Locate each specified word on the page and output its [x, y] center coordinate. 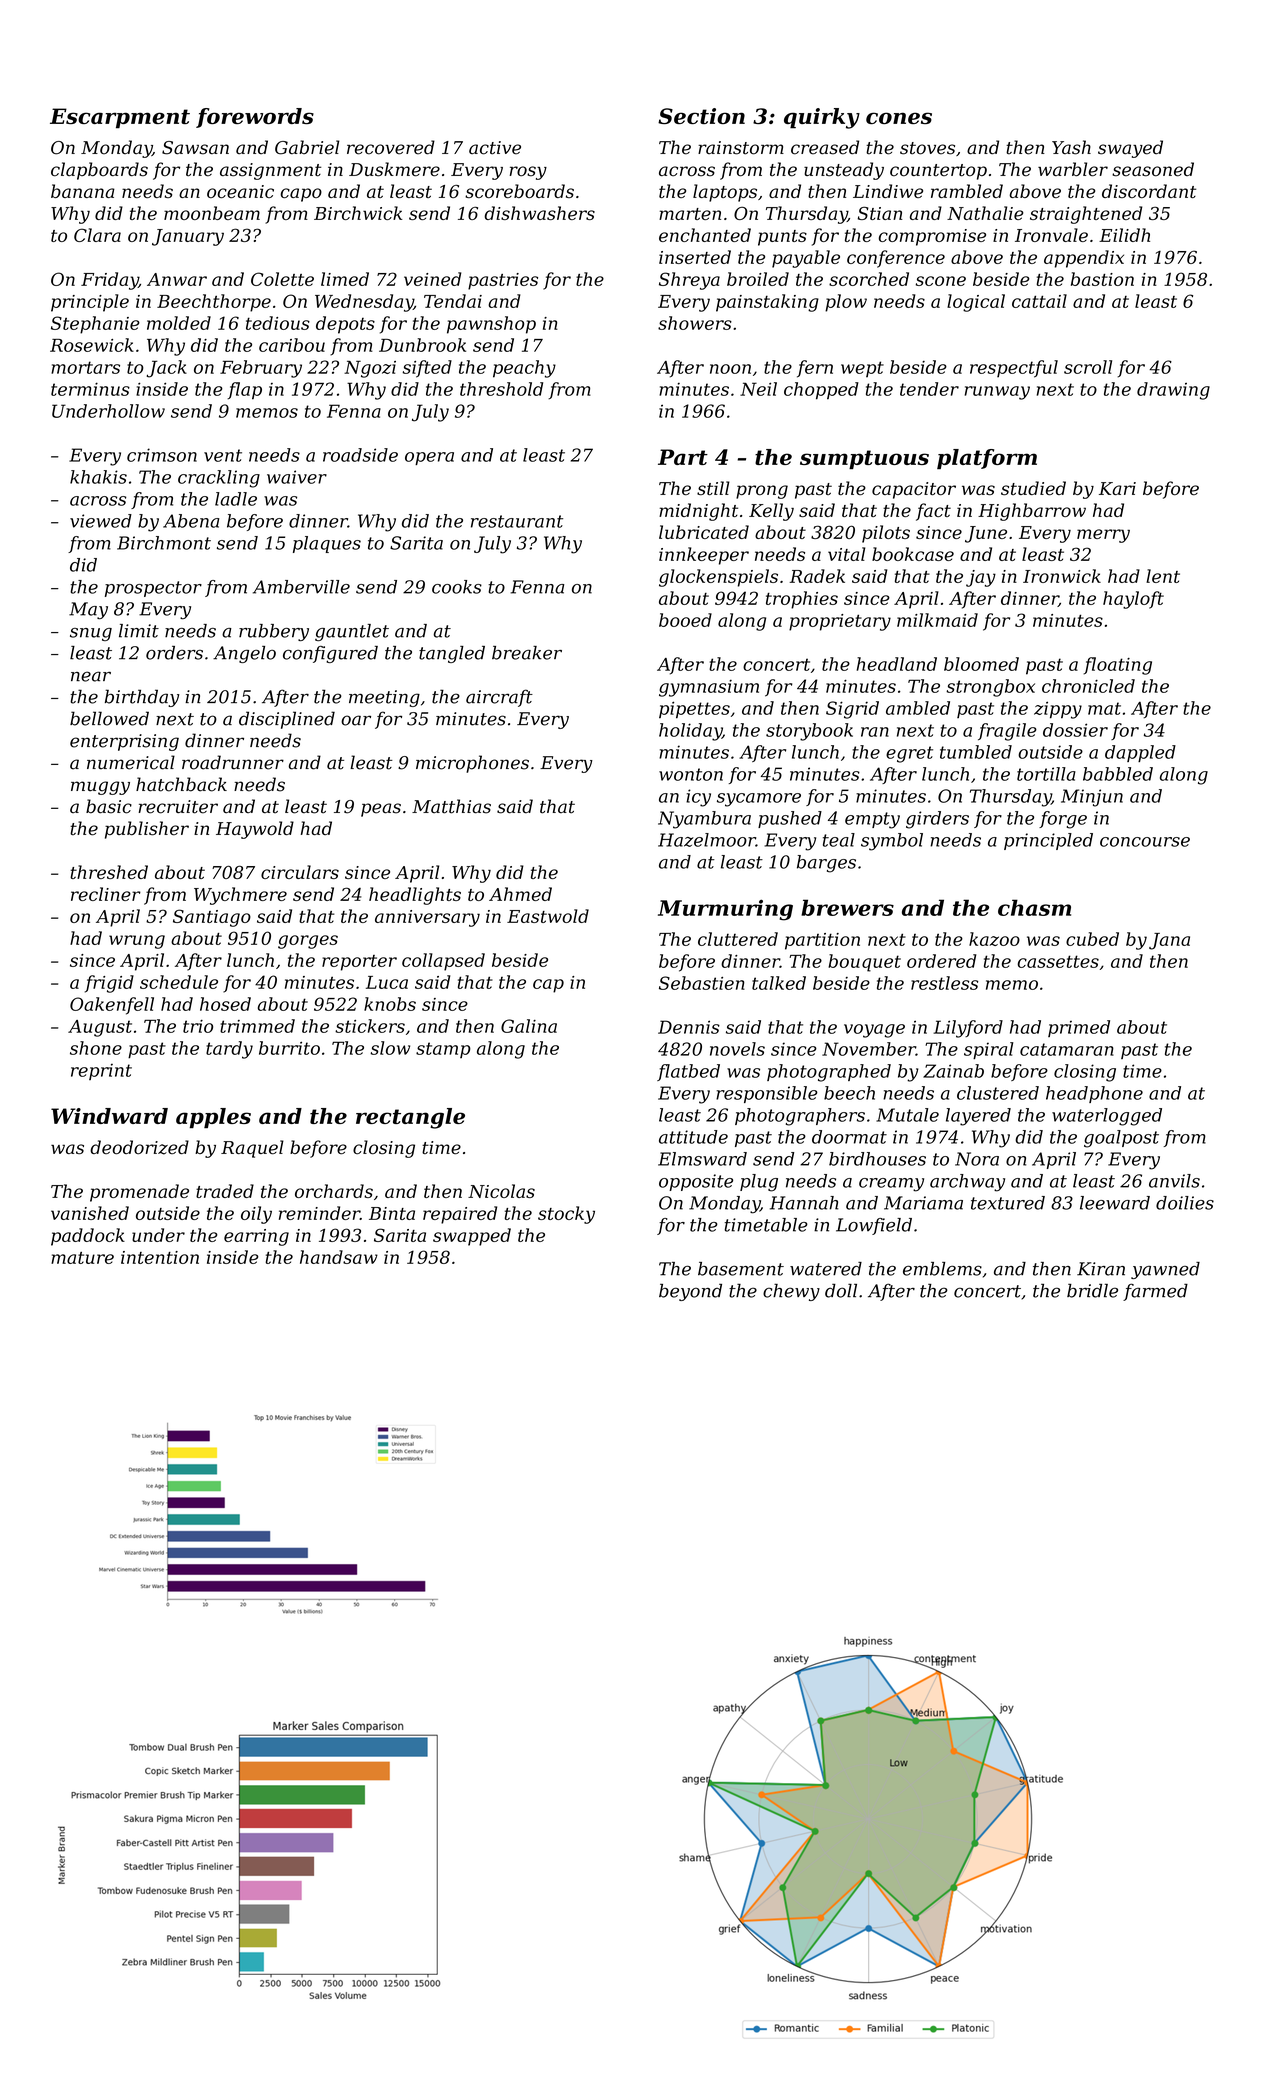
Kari [1117, 488]
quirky [822, 118]
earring [256, 1237]
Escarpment [120, 118]
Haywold [255, 830]
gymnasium [709, 688]
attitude [693, 1137]
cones [899, 118]
